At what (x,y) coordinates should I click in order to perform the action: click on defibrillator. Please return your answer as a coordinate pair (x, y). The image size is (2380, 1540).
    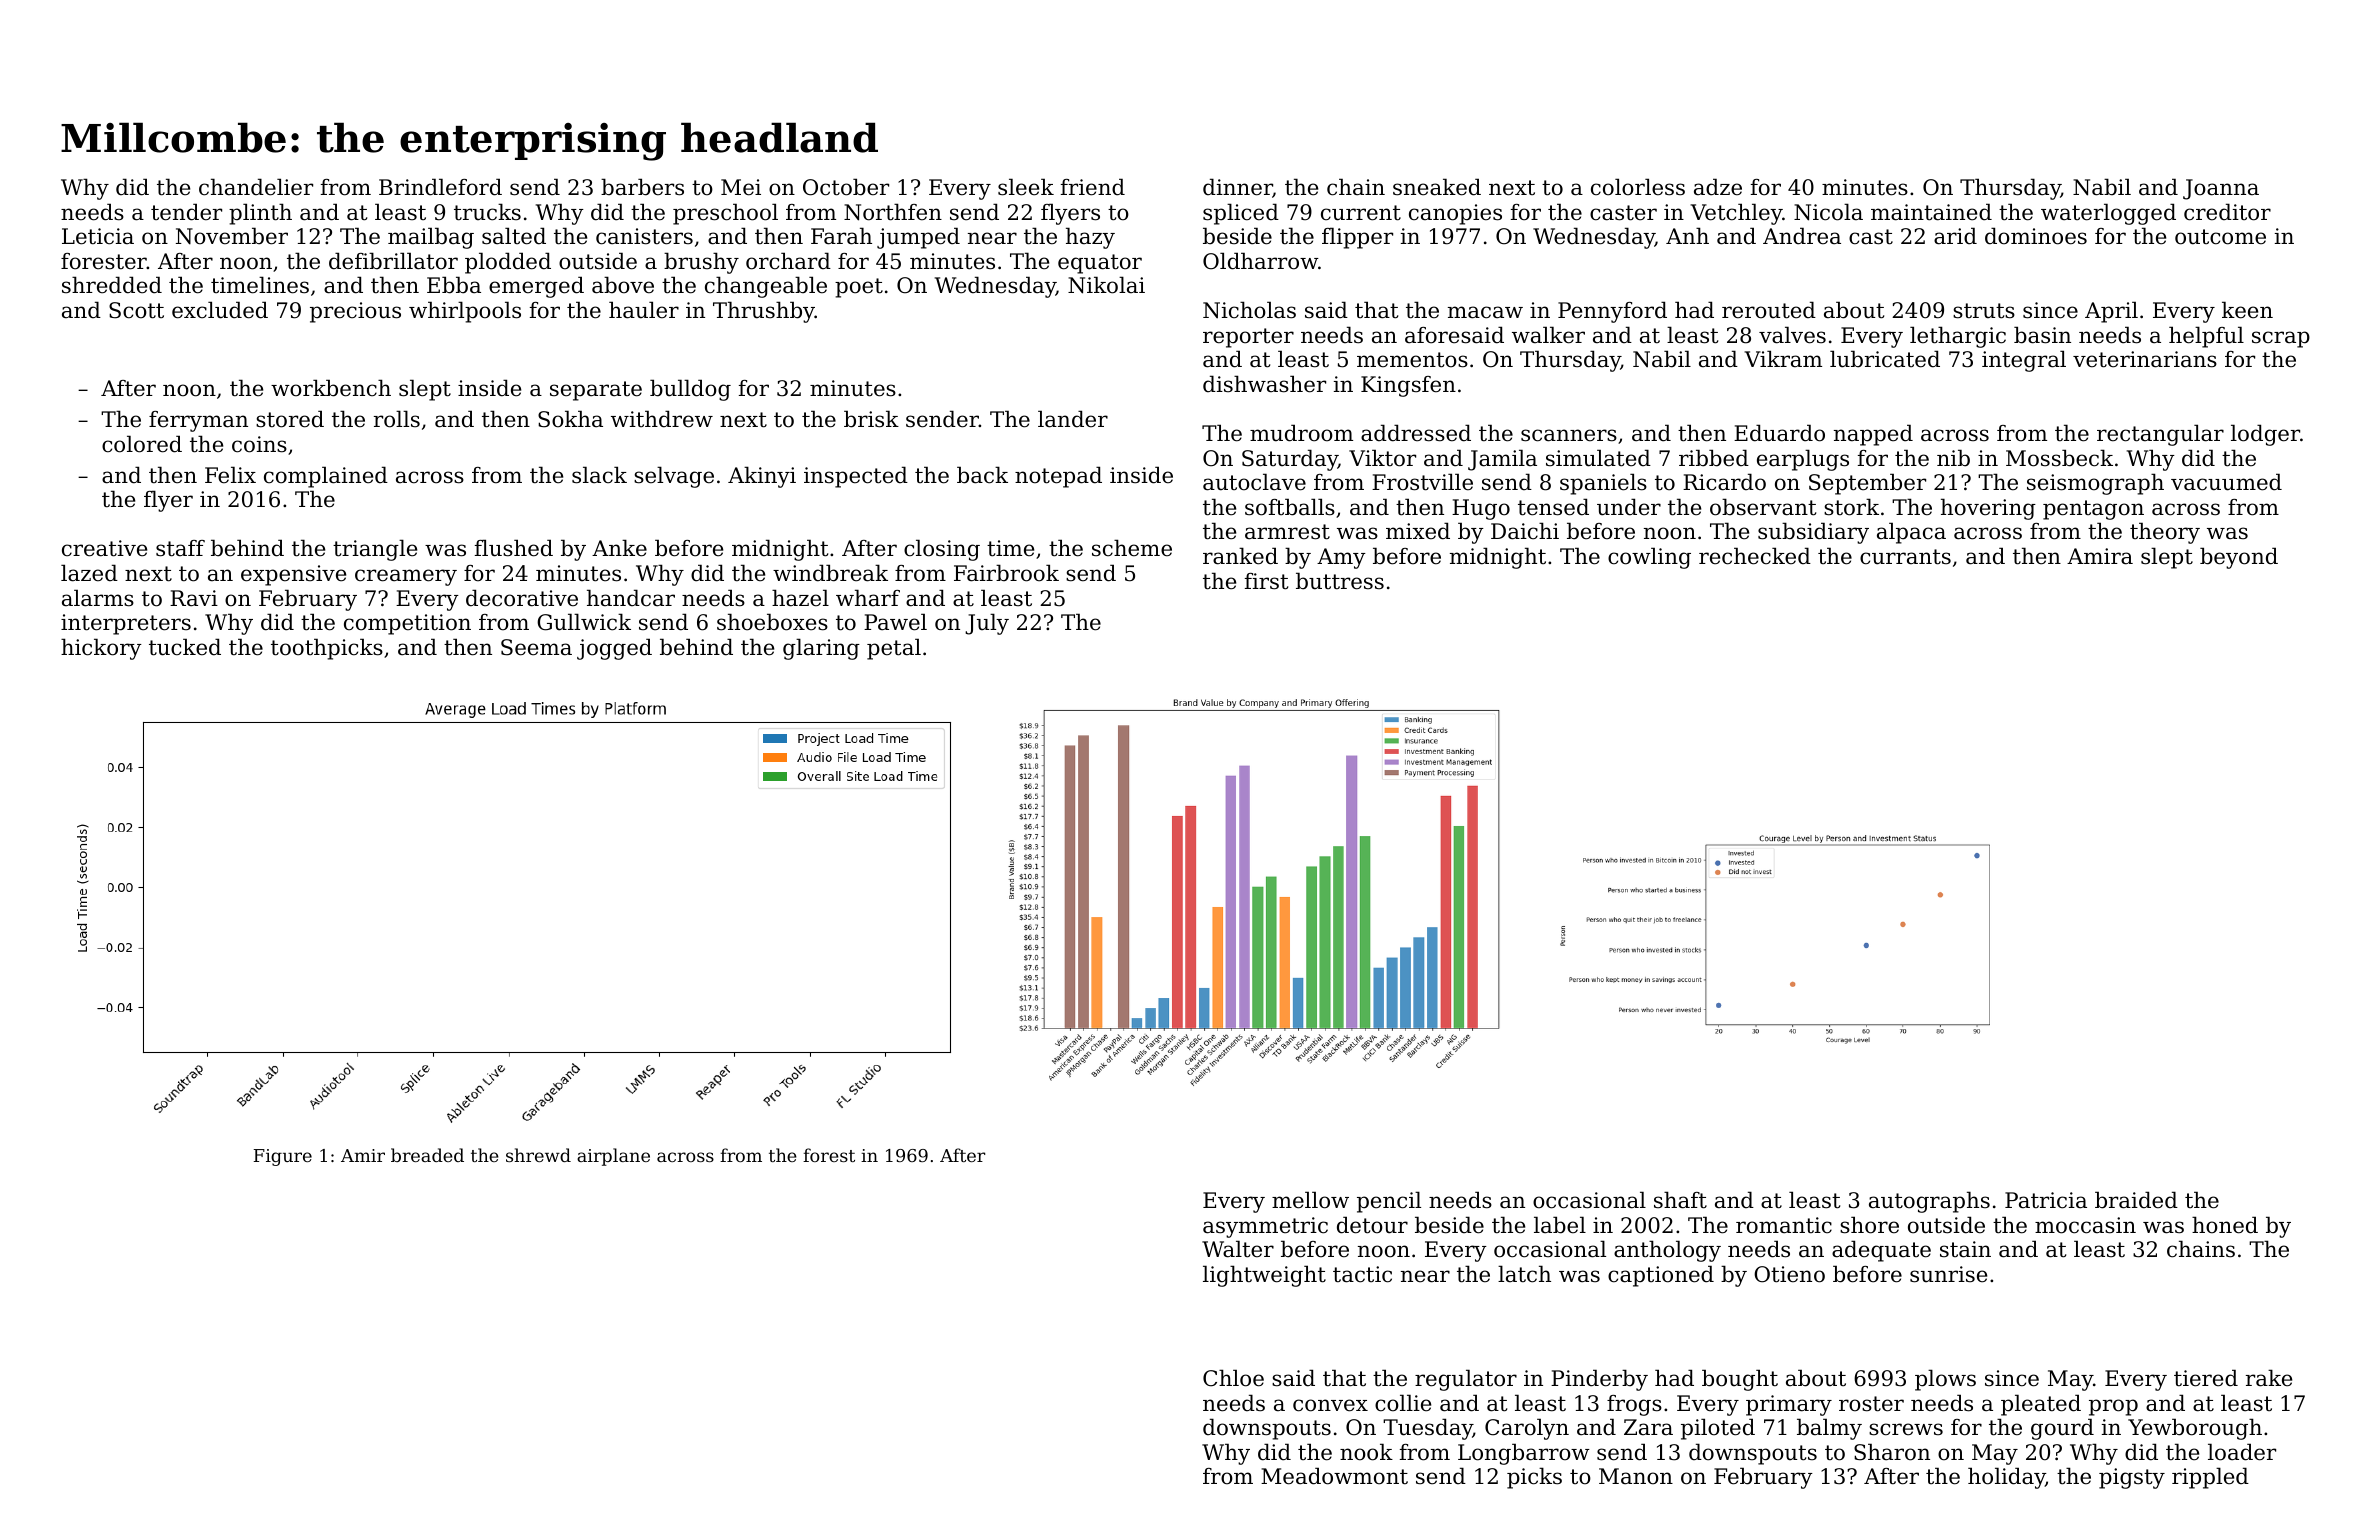
    Looking at the image, I should click on (393, 261).
